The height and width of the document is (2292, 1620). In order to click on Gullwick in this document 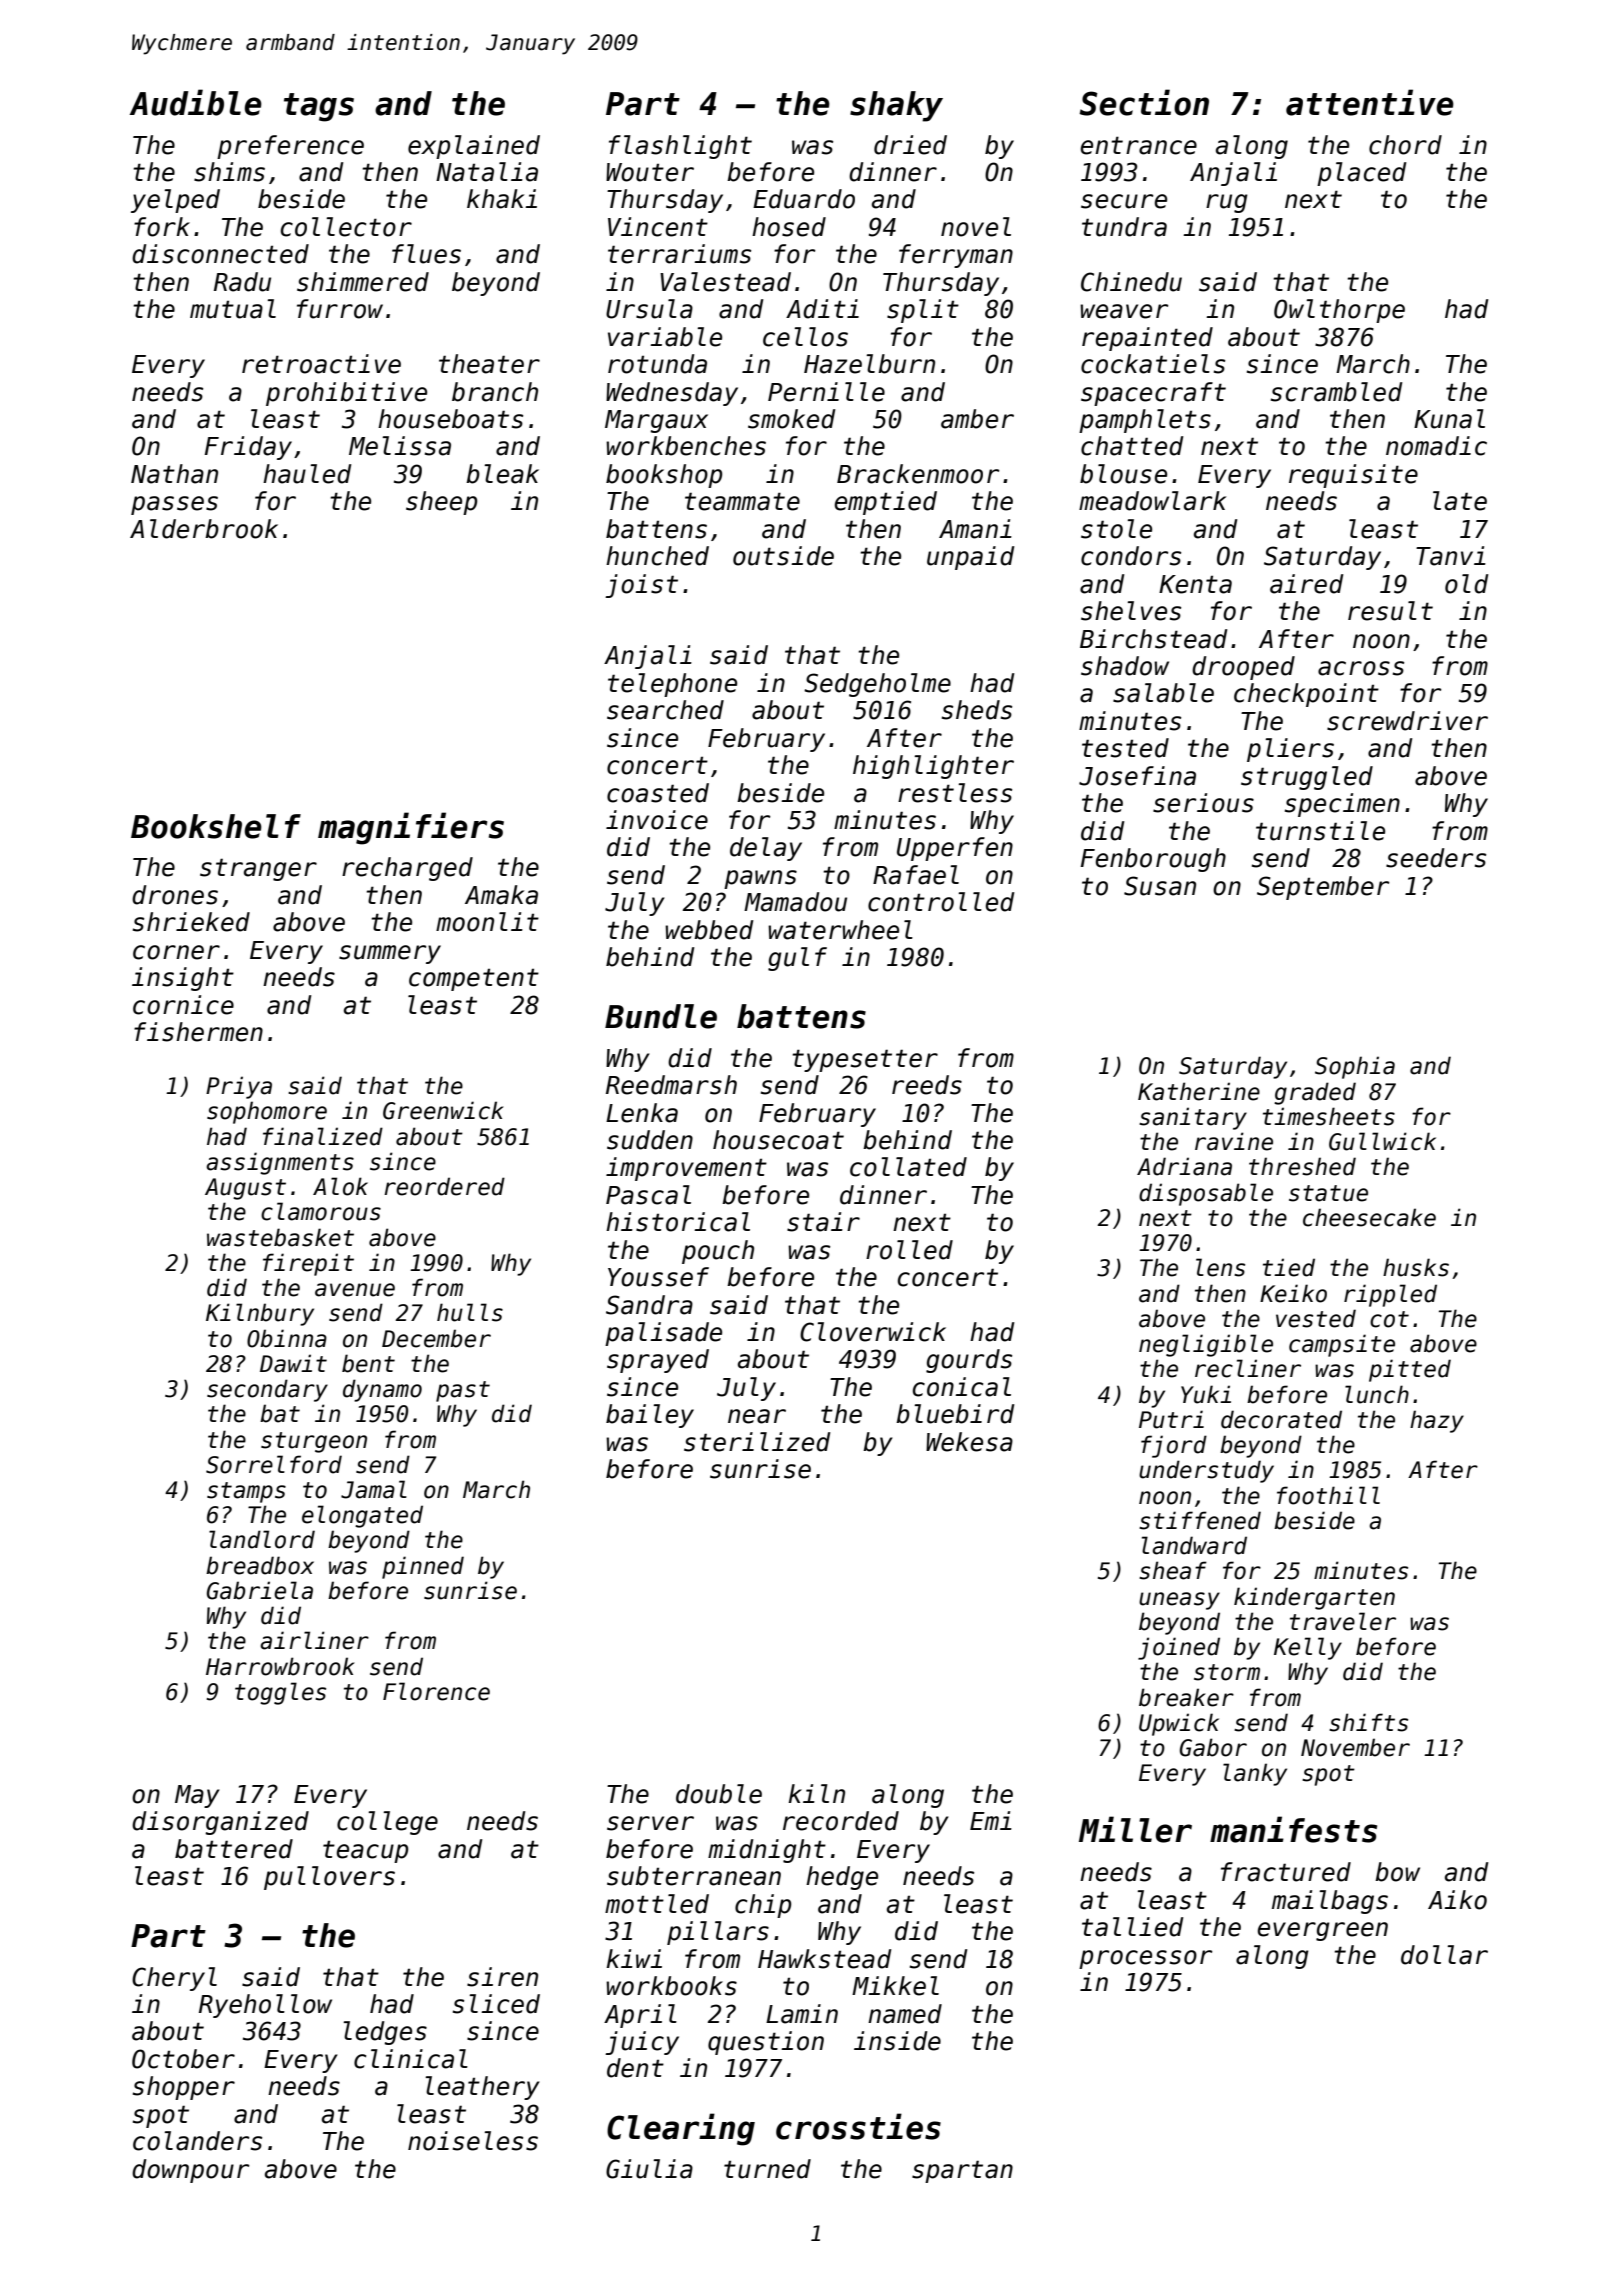, I will do `click(1382, 1141)`.
